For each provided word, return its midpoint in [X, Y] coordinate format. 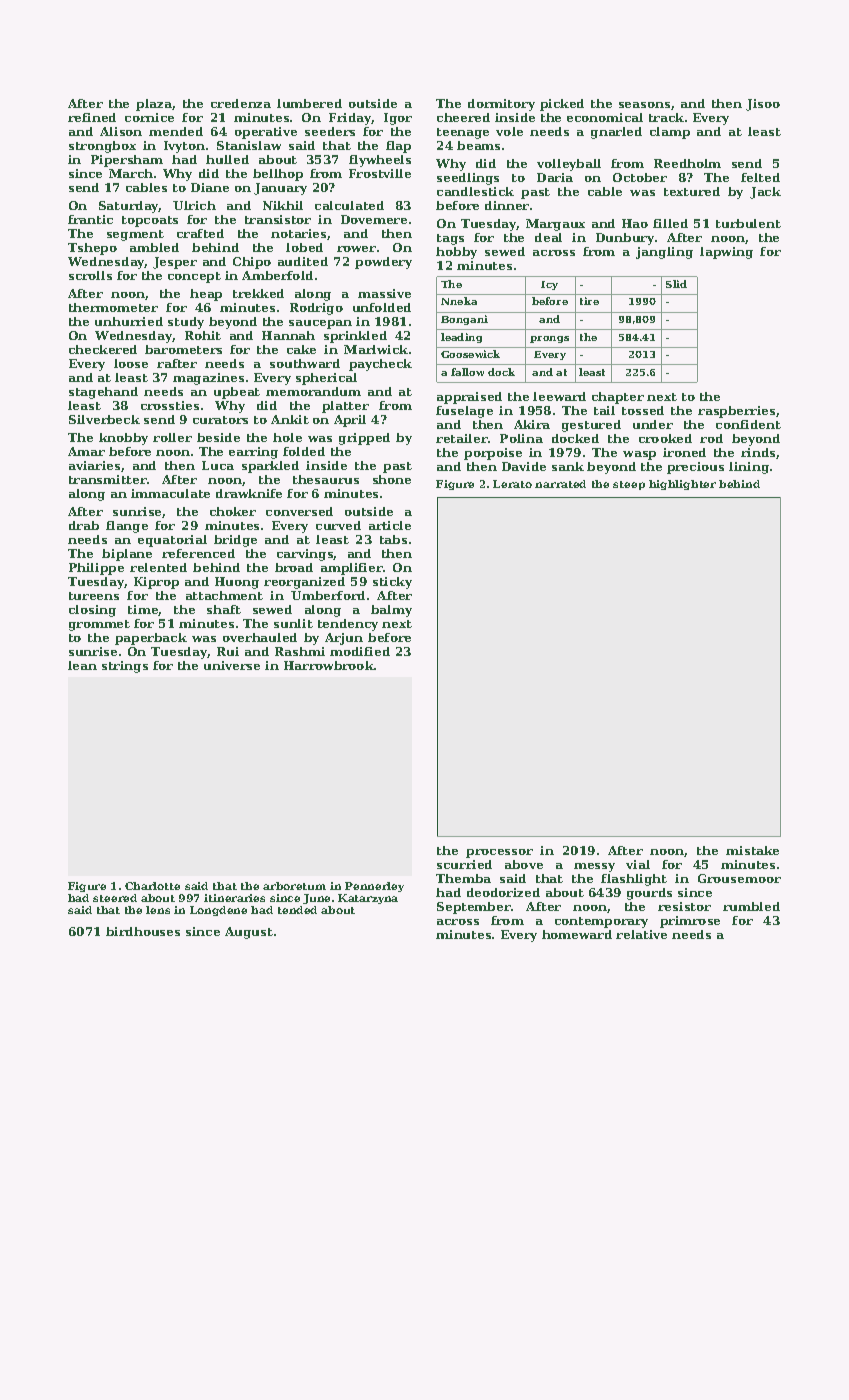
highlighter [682, 485]
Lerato [512, 484]
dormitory [501, 105]
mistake [752, 850]
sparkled [270, 467]
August [249, 933]
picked [562, 105]
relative [641, 934]
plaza [154, 105]
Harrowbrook [329, 665]
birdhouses [143, 931]
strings [125, 667]
